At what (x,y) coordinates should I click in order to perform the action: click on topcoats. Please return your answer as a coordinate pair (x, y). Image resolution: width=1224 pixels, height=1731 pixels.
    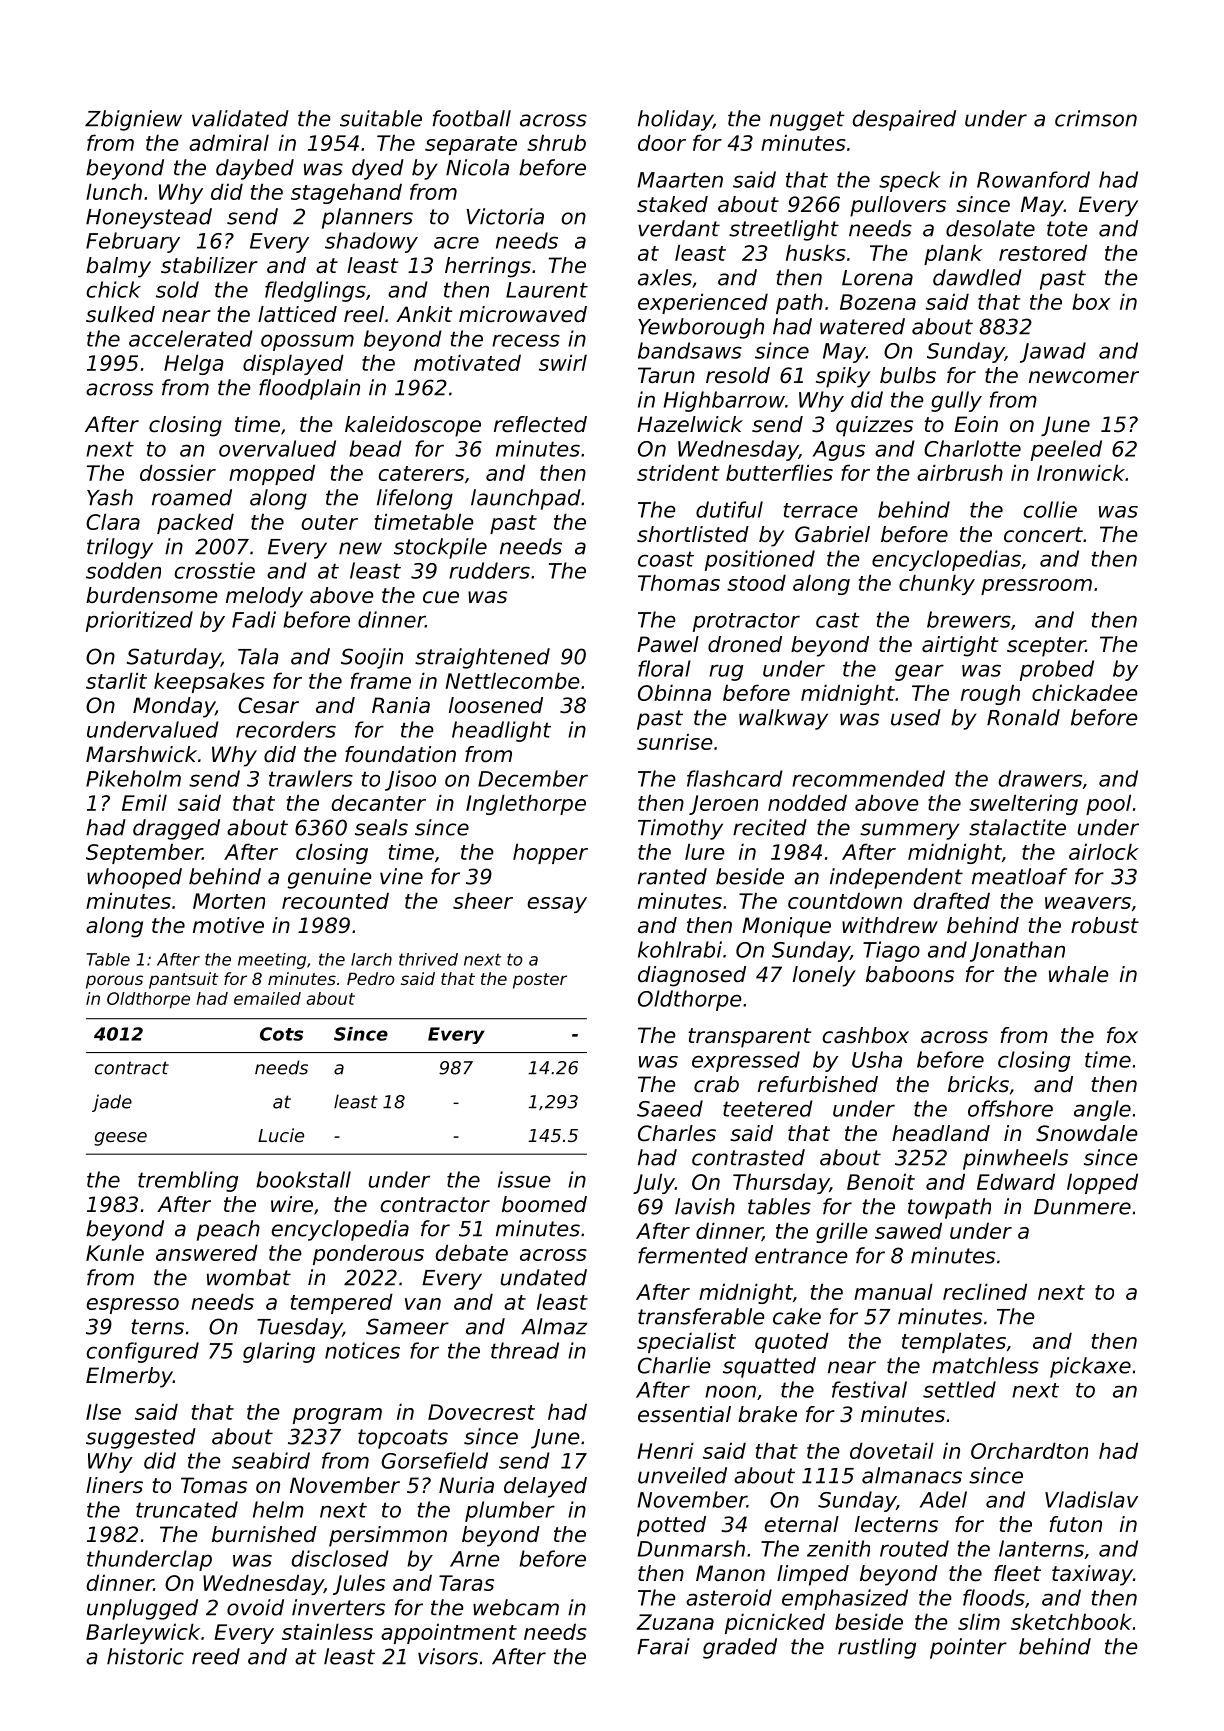
    Looking at the image, I should click on (403, 1439).
